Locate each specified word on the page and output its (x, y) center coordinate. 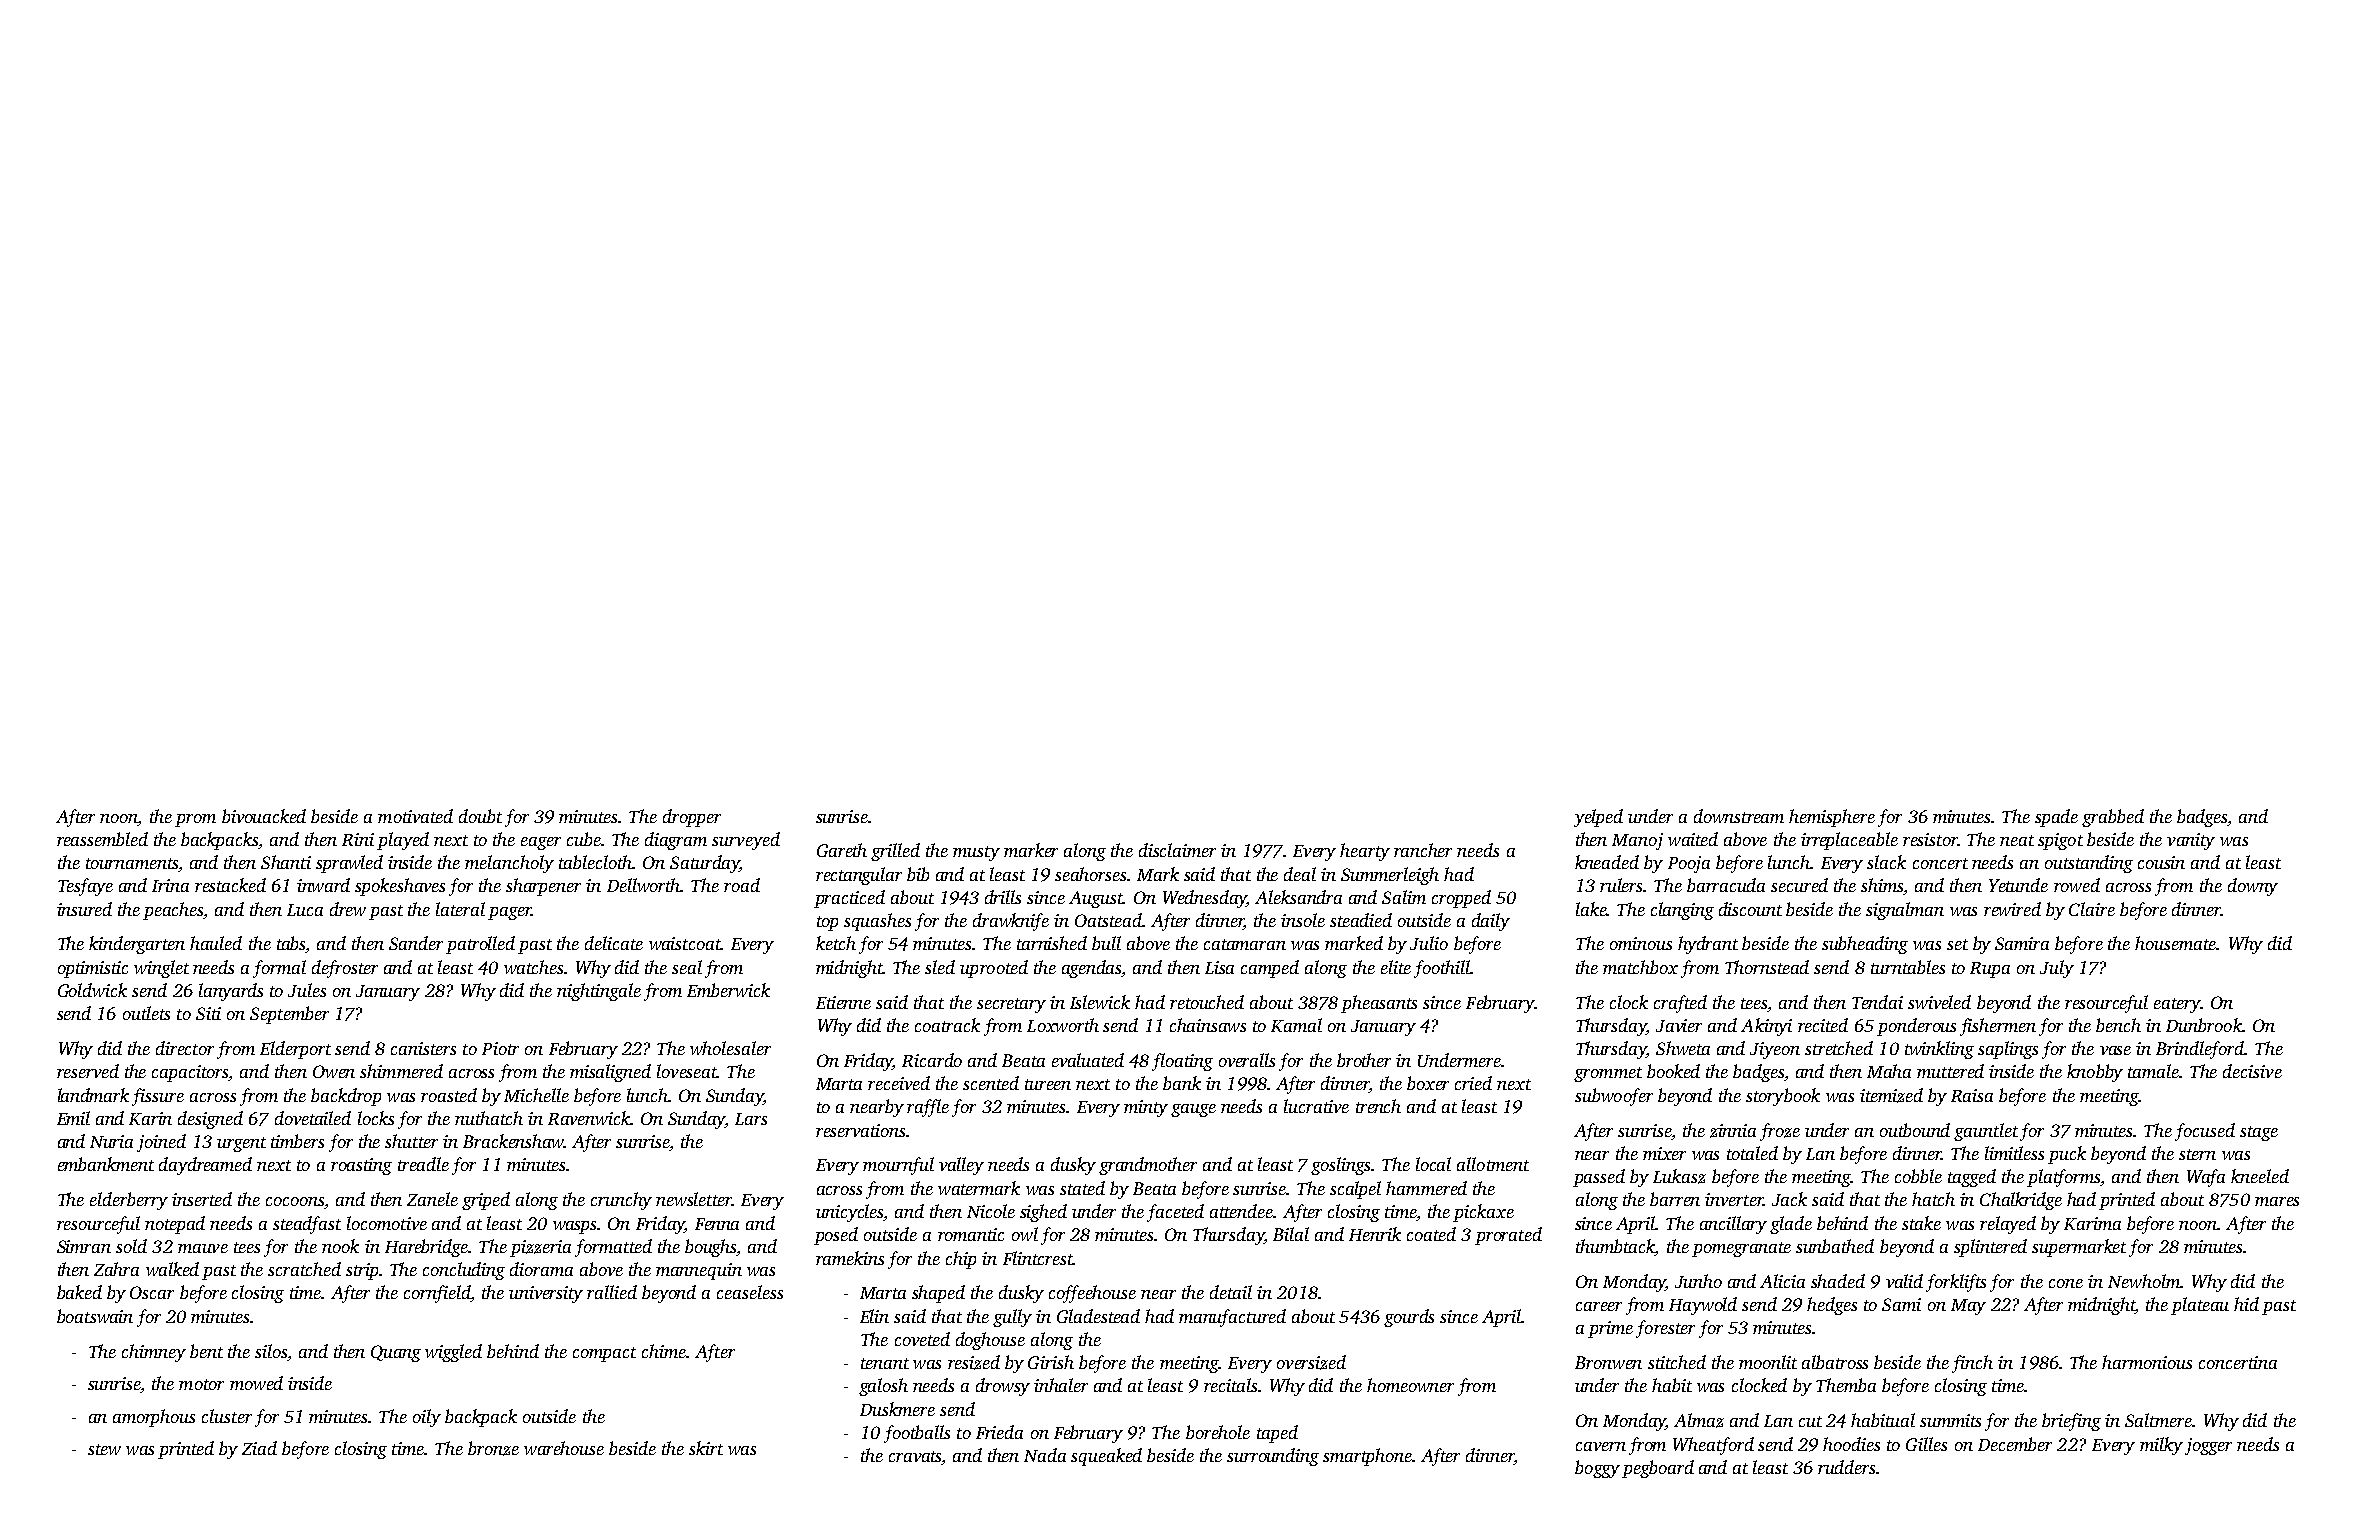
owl (1025, 1234)
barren (1675, 1199)
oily (427, 1418)
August (1096, 899)
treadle (423, 1164)
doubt (480, 816)
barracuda (1726, 885)
